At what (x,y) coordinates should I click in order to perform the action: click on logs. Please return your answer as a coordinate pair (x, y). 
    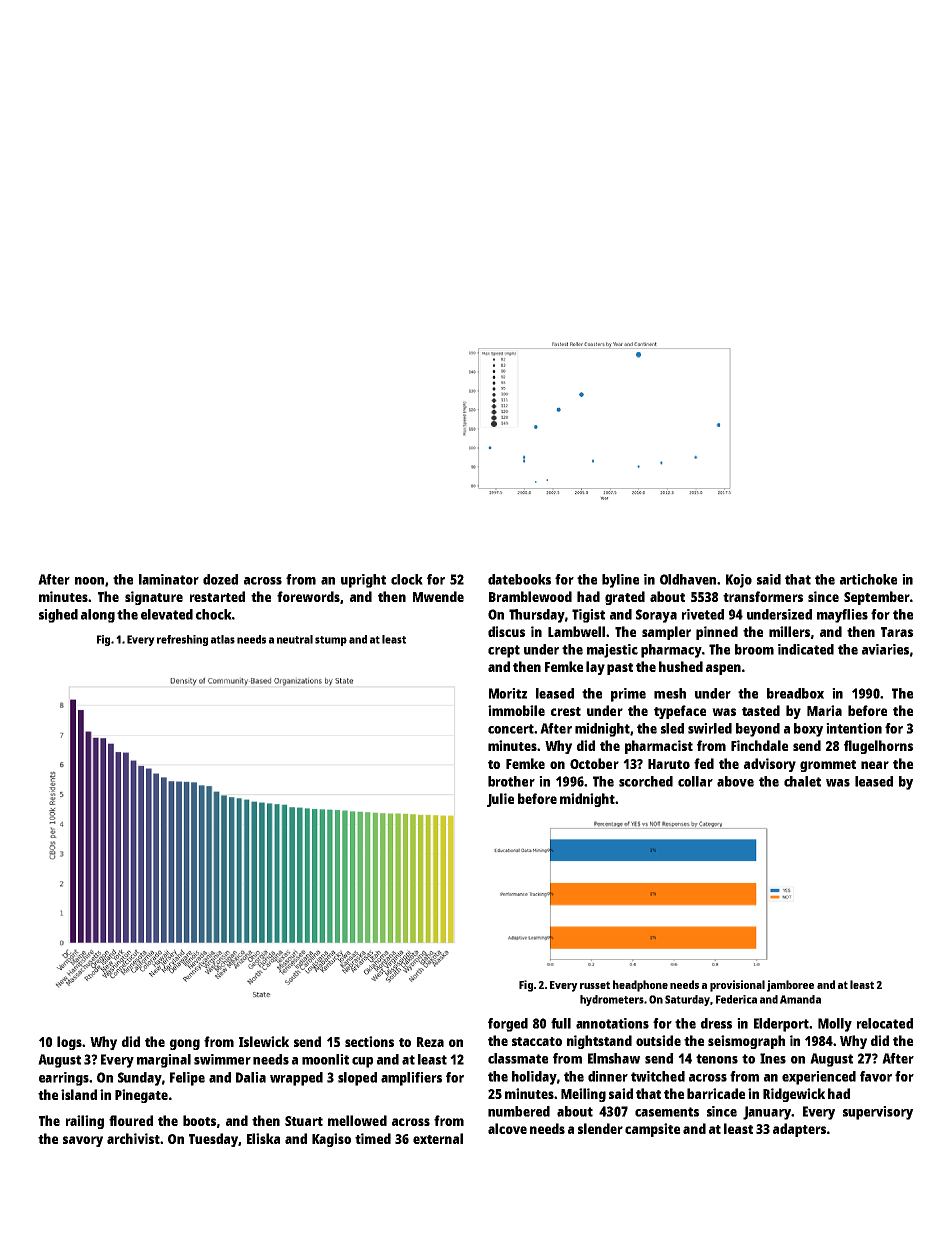
    Looking at the image, I should click on (69, 1043).
